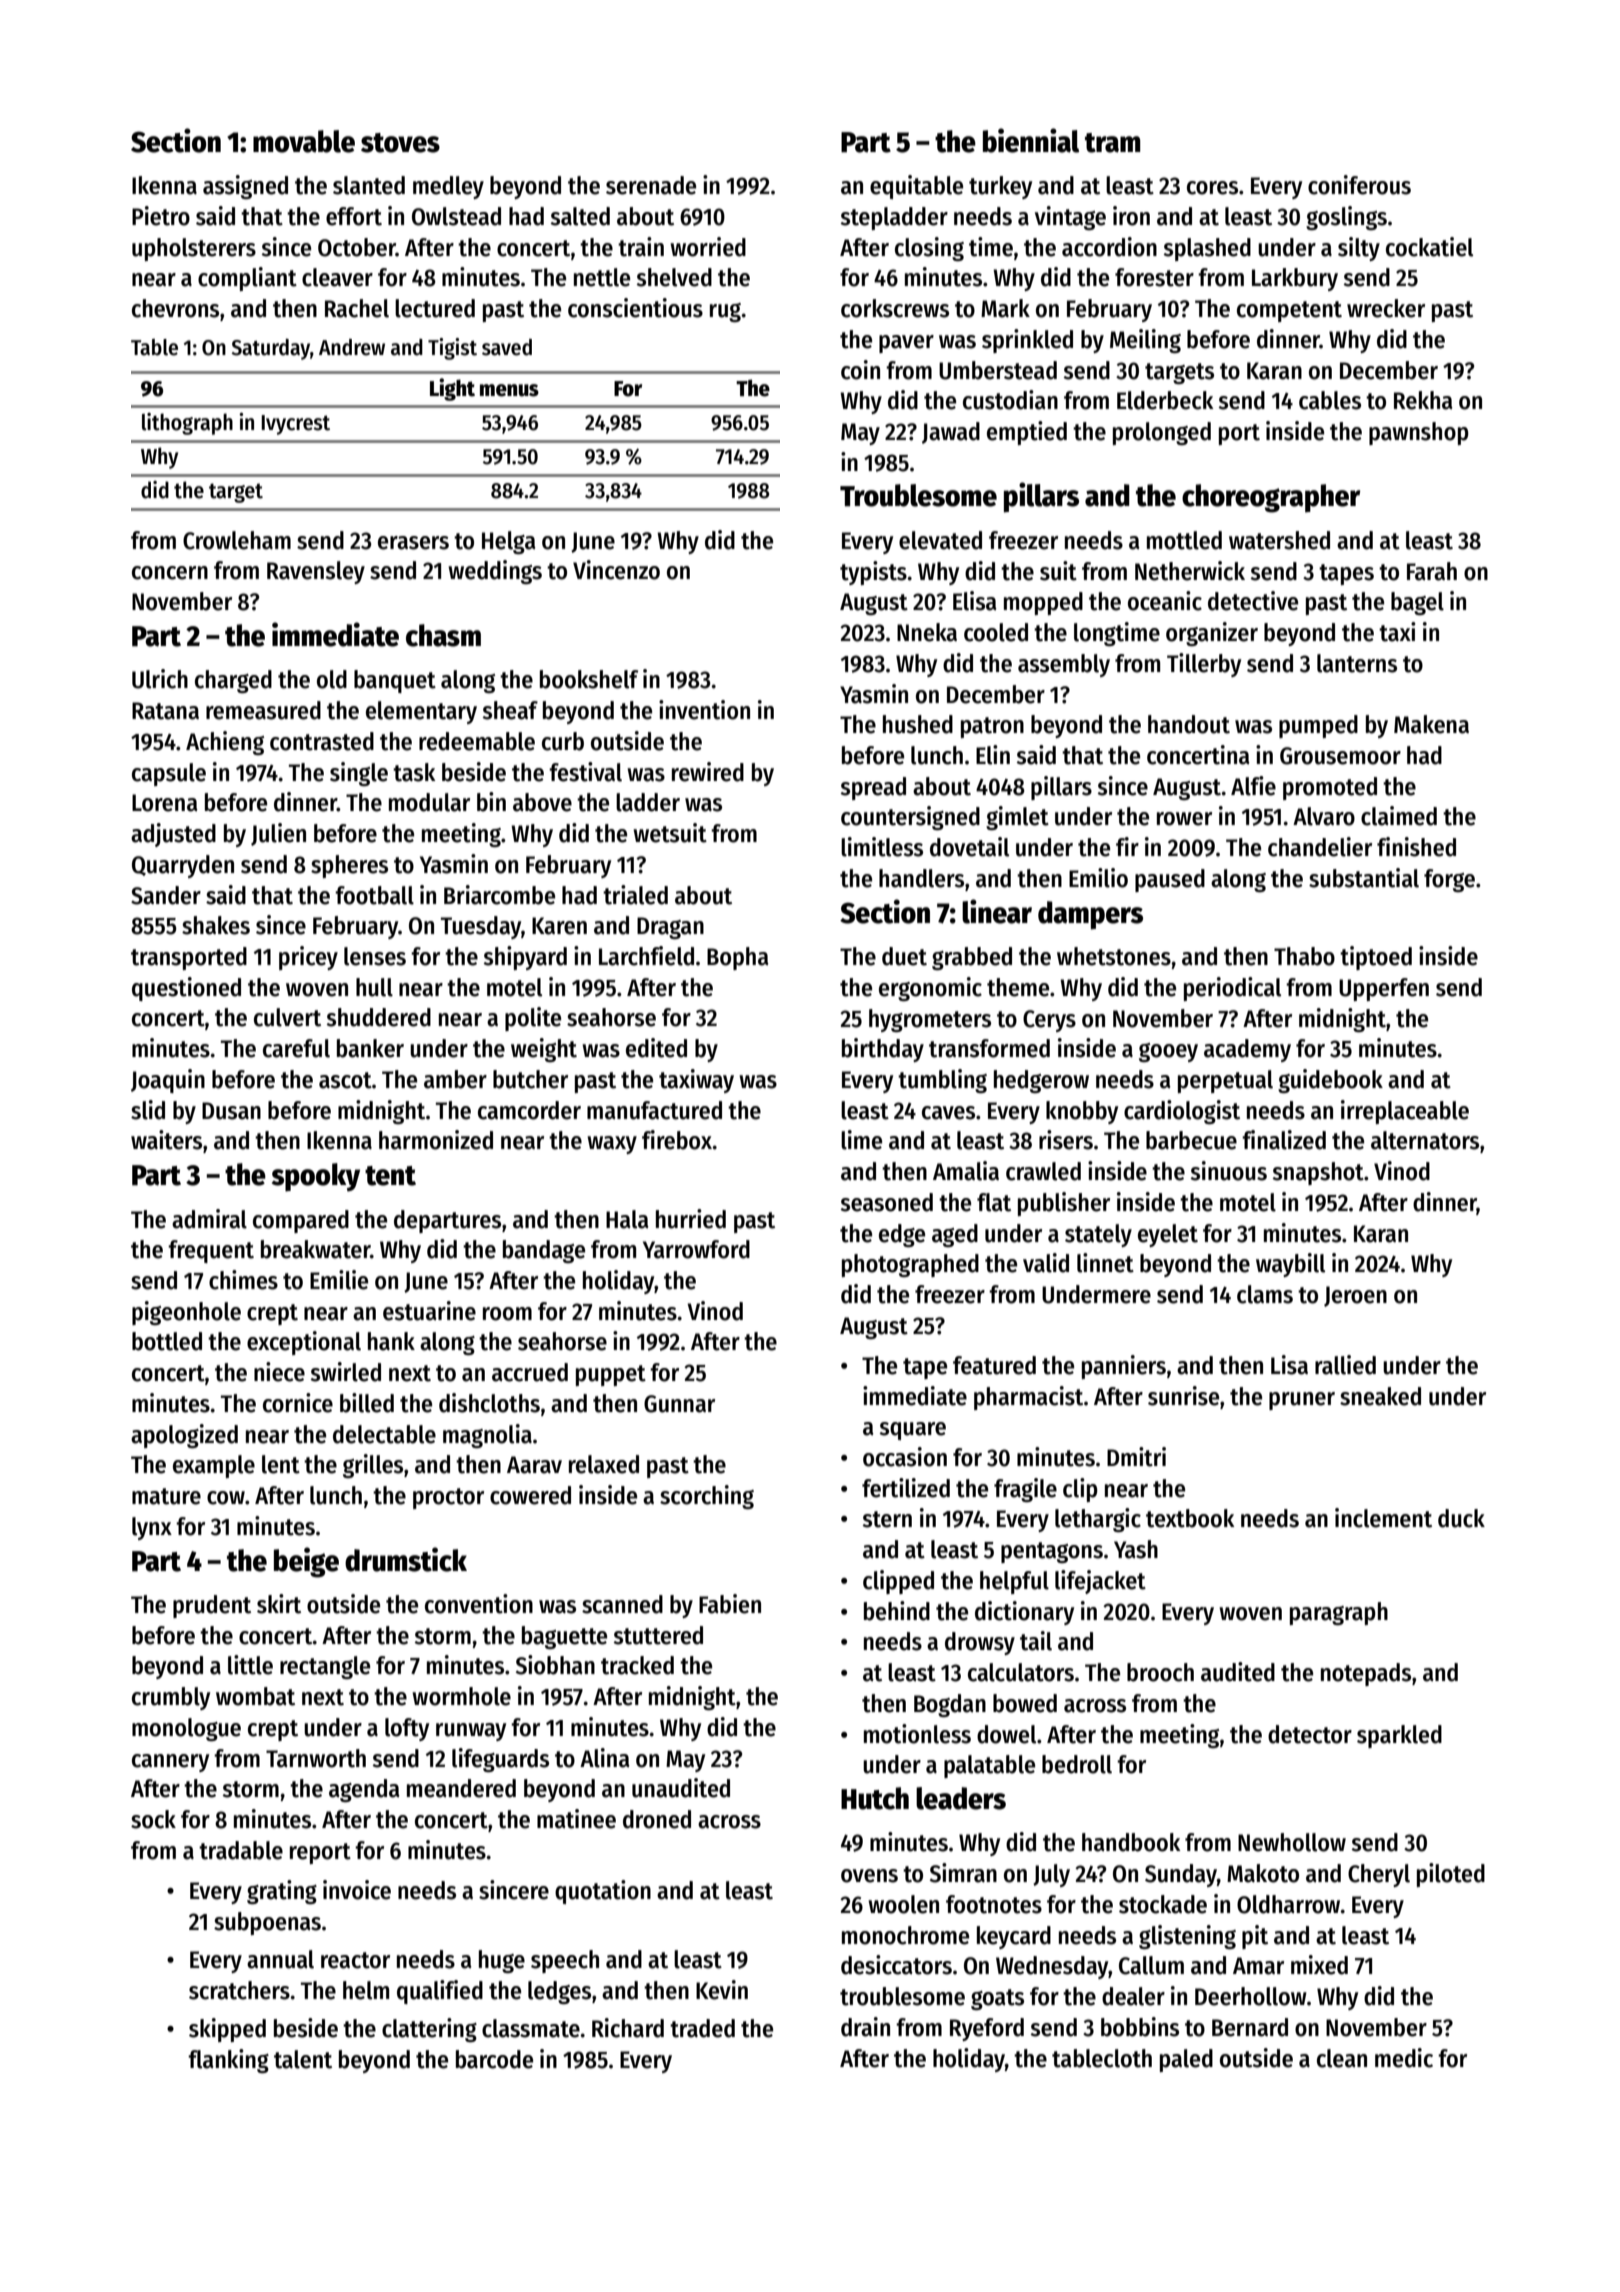 The image size is (1620, 2292). Describe the element at coordinates (1090, 915) in the screenshot. I see `dampers` at that location.
